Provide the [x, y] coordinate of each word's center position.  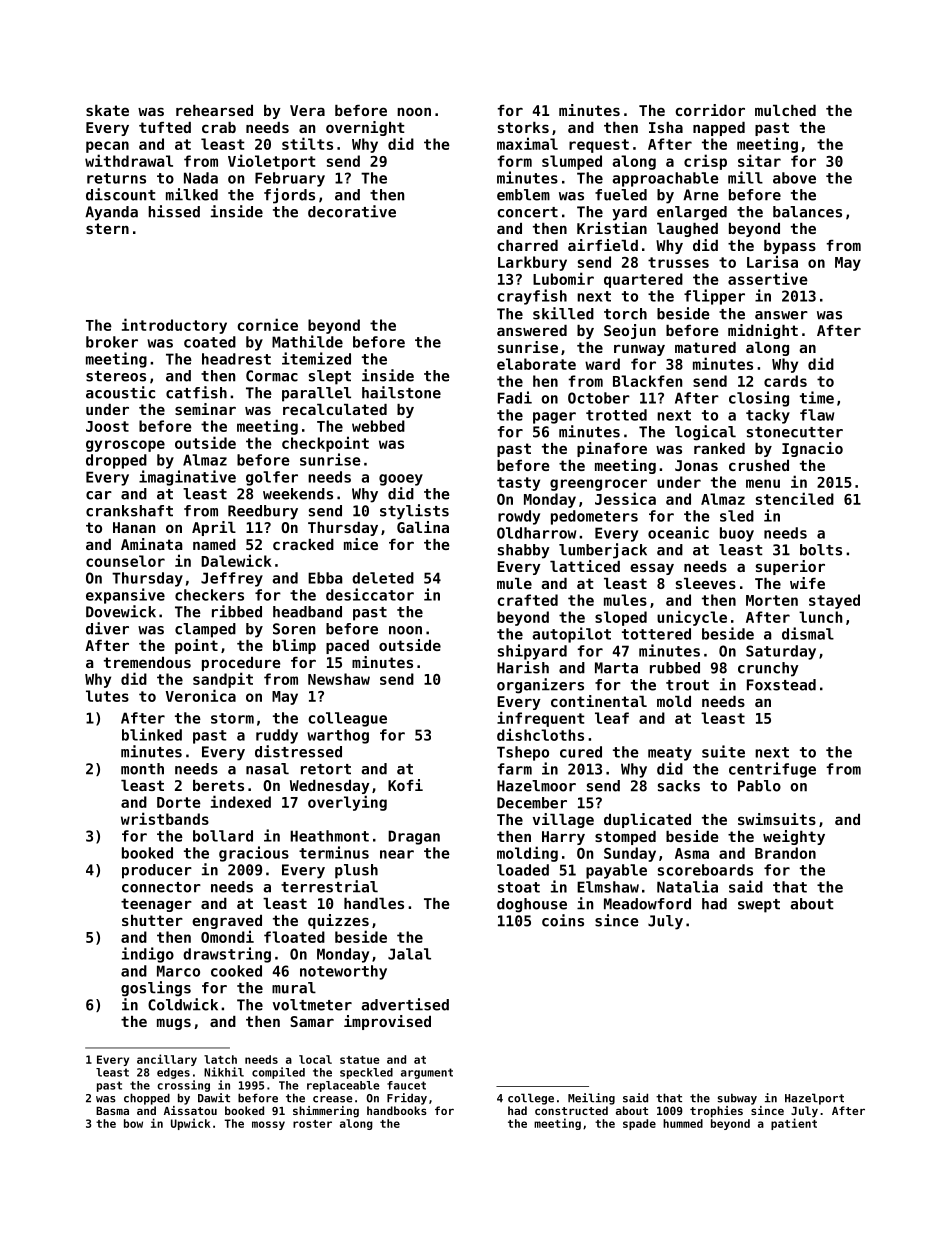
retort [326, 769]
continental [599, 701]
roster [312, 1124]
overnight [365, 128]
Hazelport [814, 1099]
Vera [307, 110]
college [531, 1099]
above [794, 178]
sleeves [706, 583]
